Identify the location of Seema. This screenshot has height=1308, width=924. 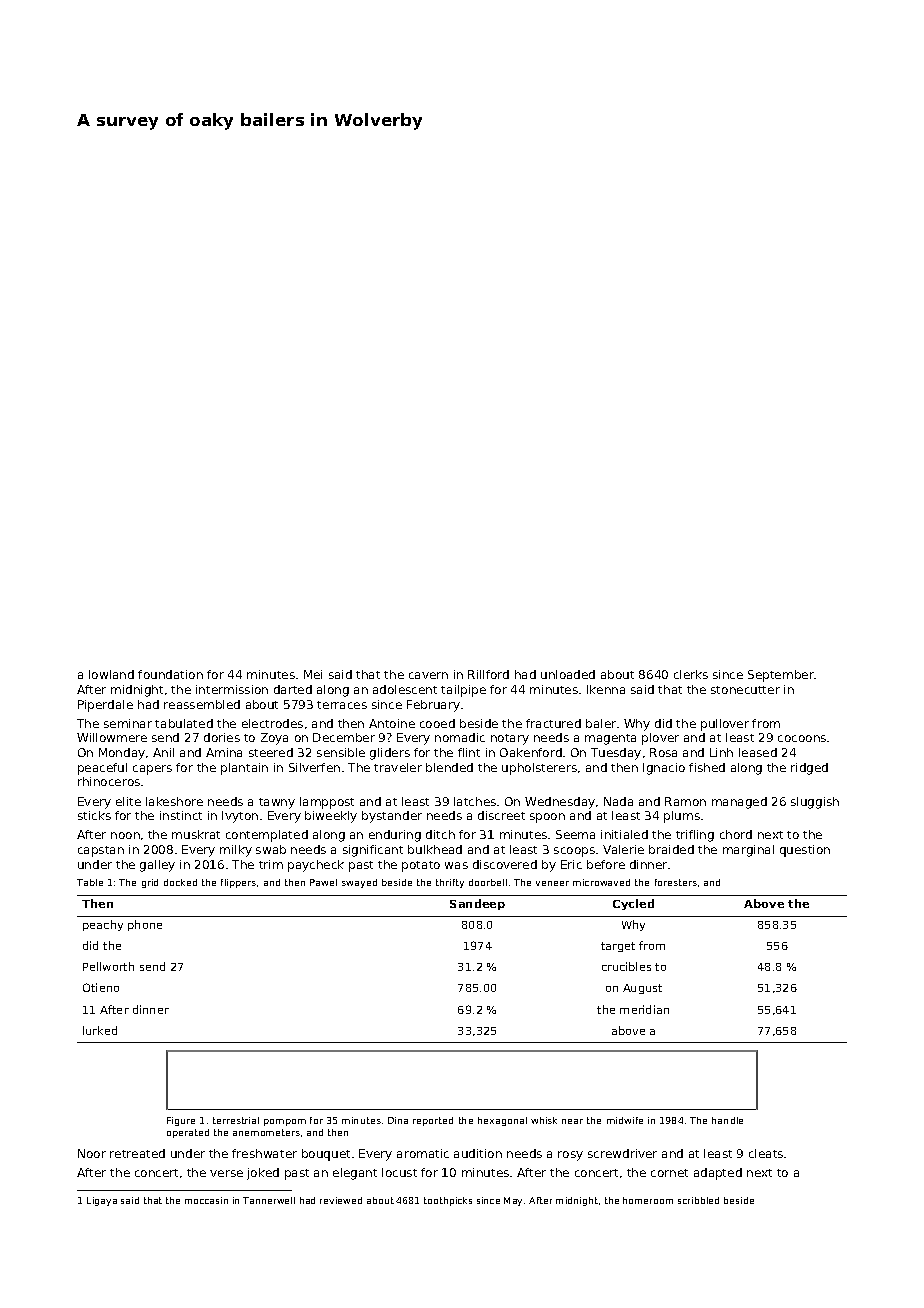
(575, 834).
